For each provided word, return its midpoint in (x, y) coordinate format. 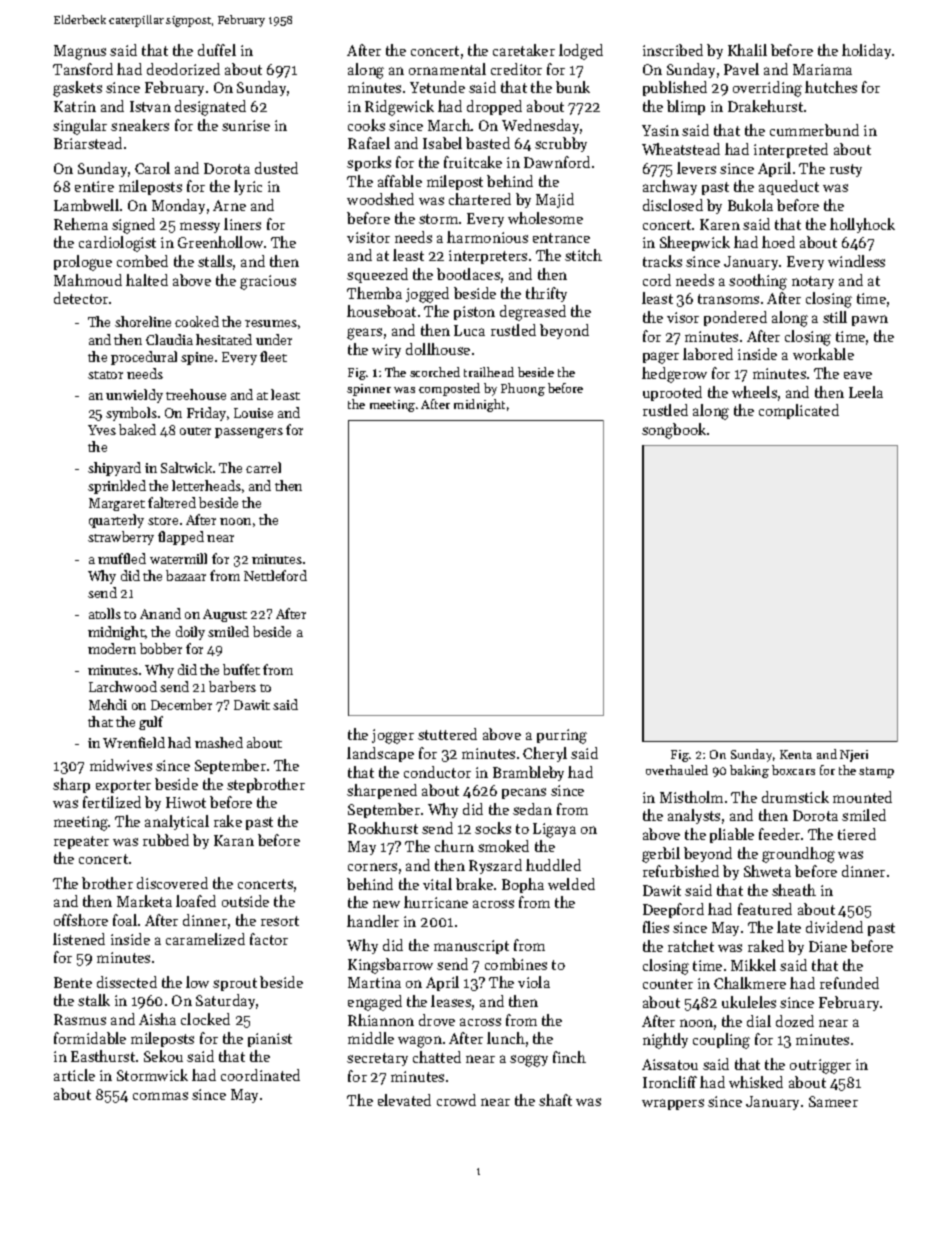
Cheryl (545, 754)
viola (534, 982)
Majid (555, 200)
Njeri (854, 756)
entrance (561, 238)
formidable (90, 1038)
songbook (674, 431)
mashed (219, 742)
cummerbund (814, 130)
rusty (846, 170)
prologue (83, 263)
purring (562, 736)
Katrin (75, 106)
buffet (241, 669)
